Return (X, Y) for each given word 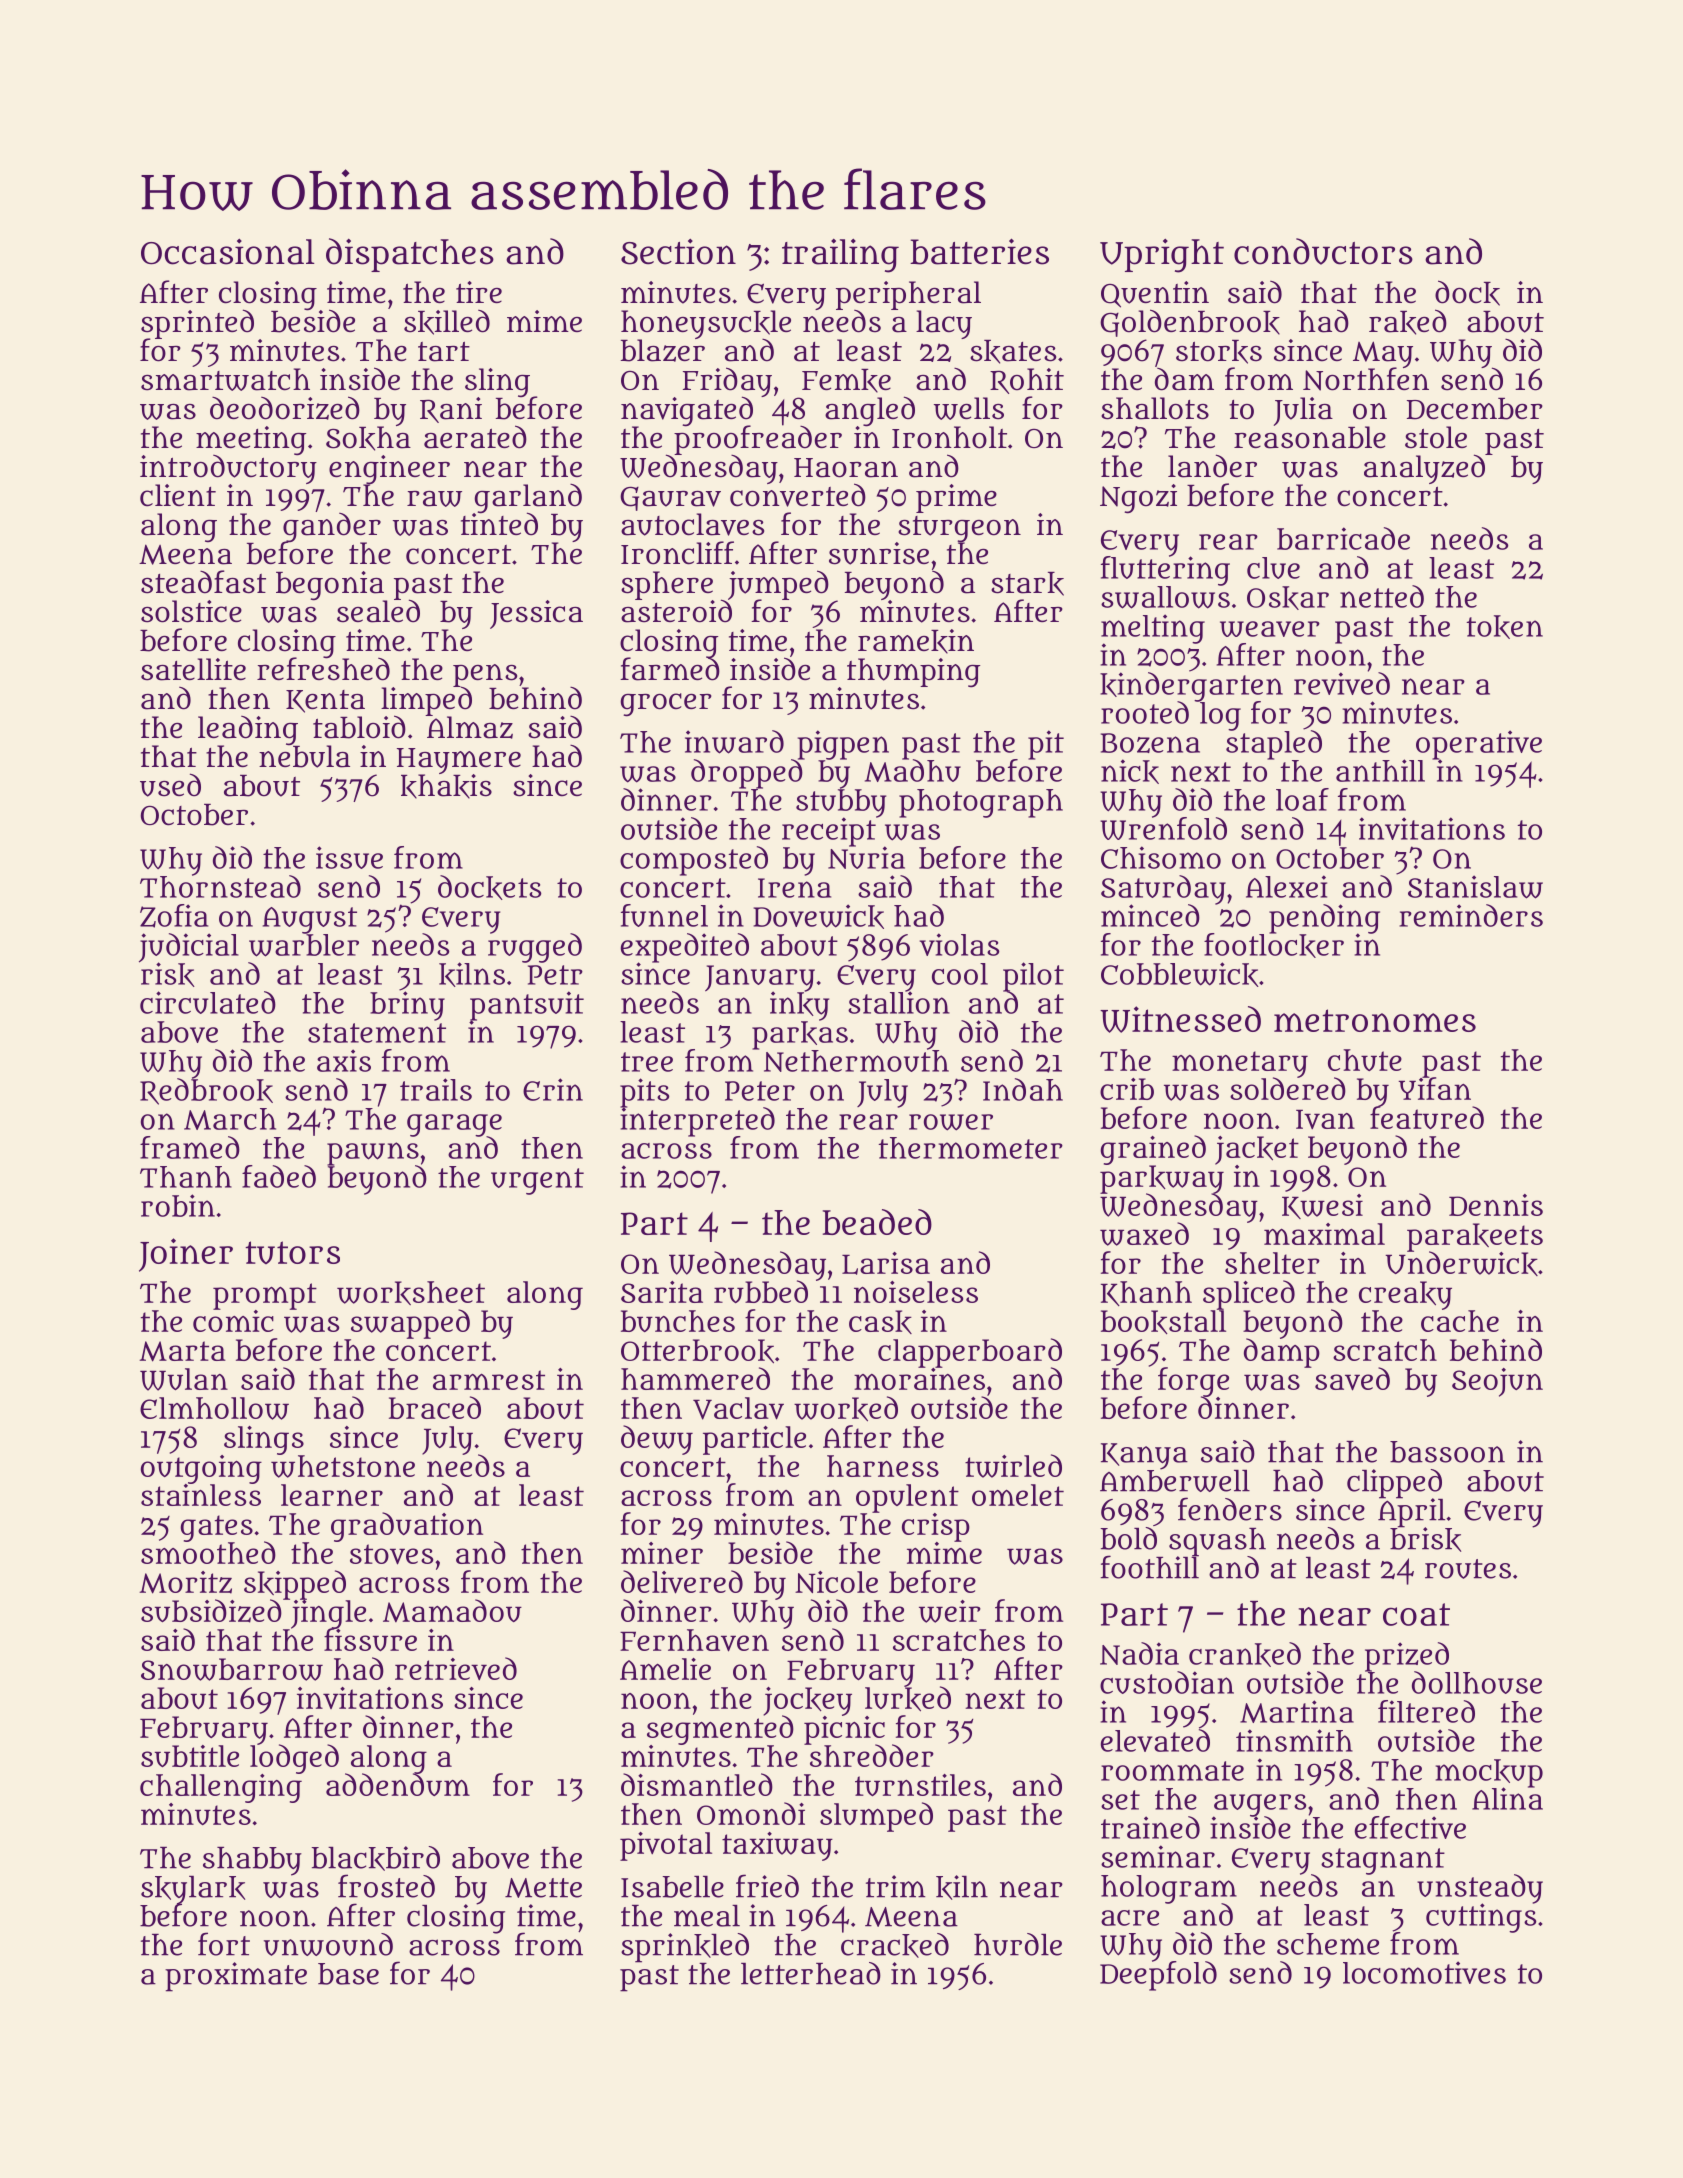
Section (678, 252)
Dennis (1496, 1205)
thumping (913, 673)
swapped (410, 1324)
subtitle (190, 1756)
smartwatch (225, 379)
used (170, 785)
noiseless (916, 1292)
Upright (1162, 256)
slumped (876, 1817)
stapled (1274, 745)
